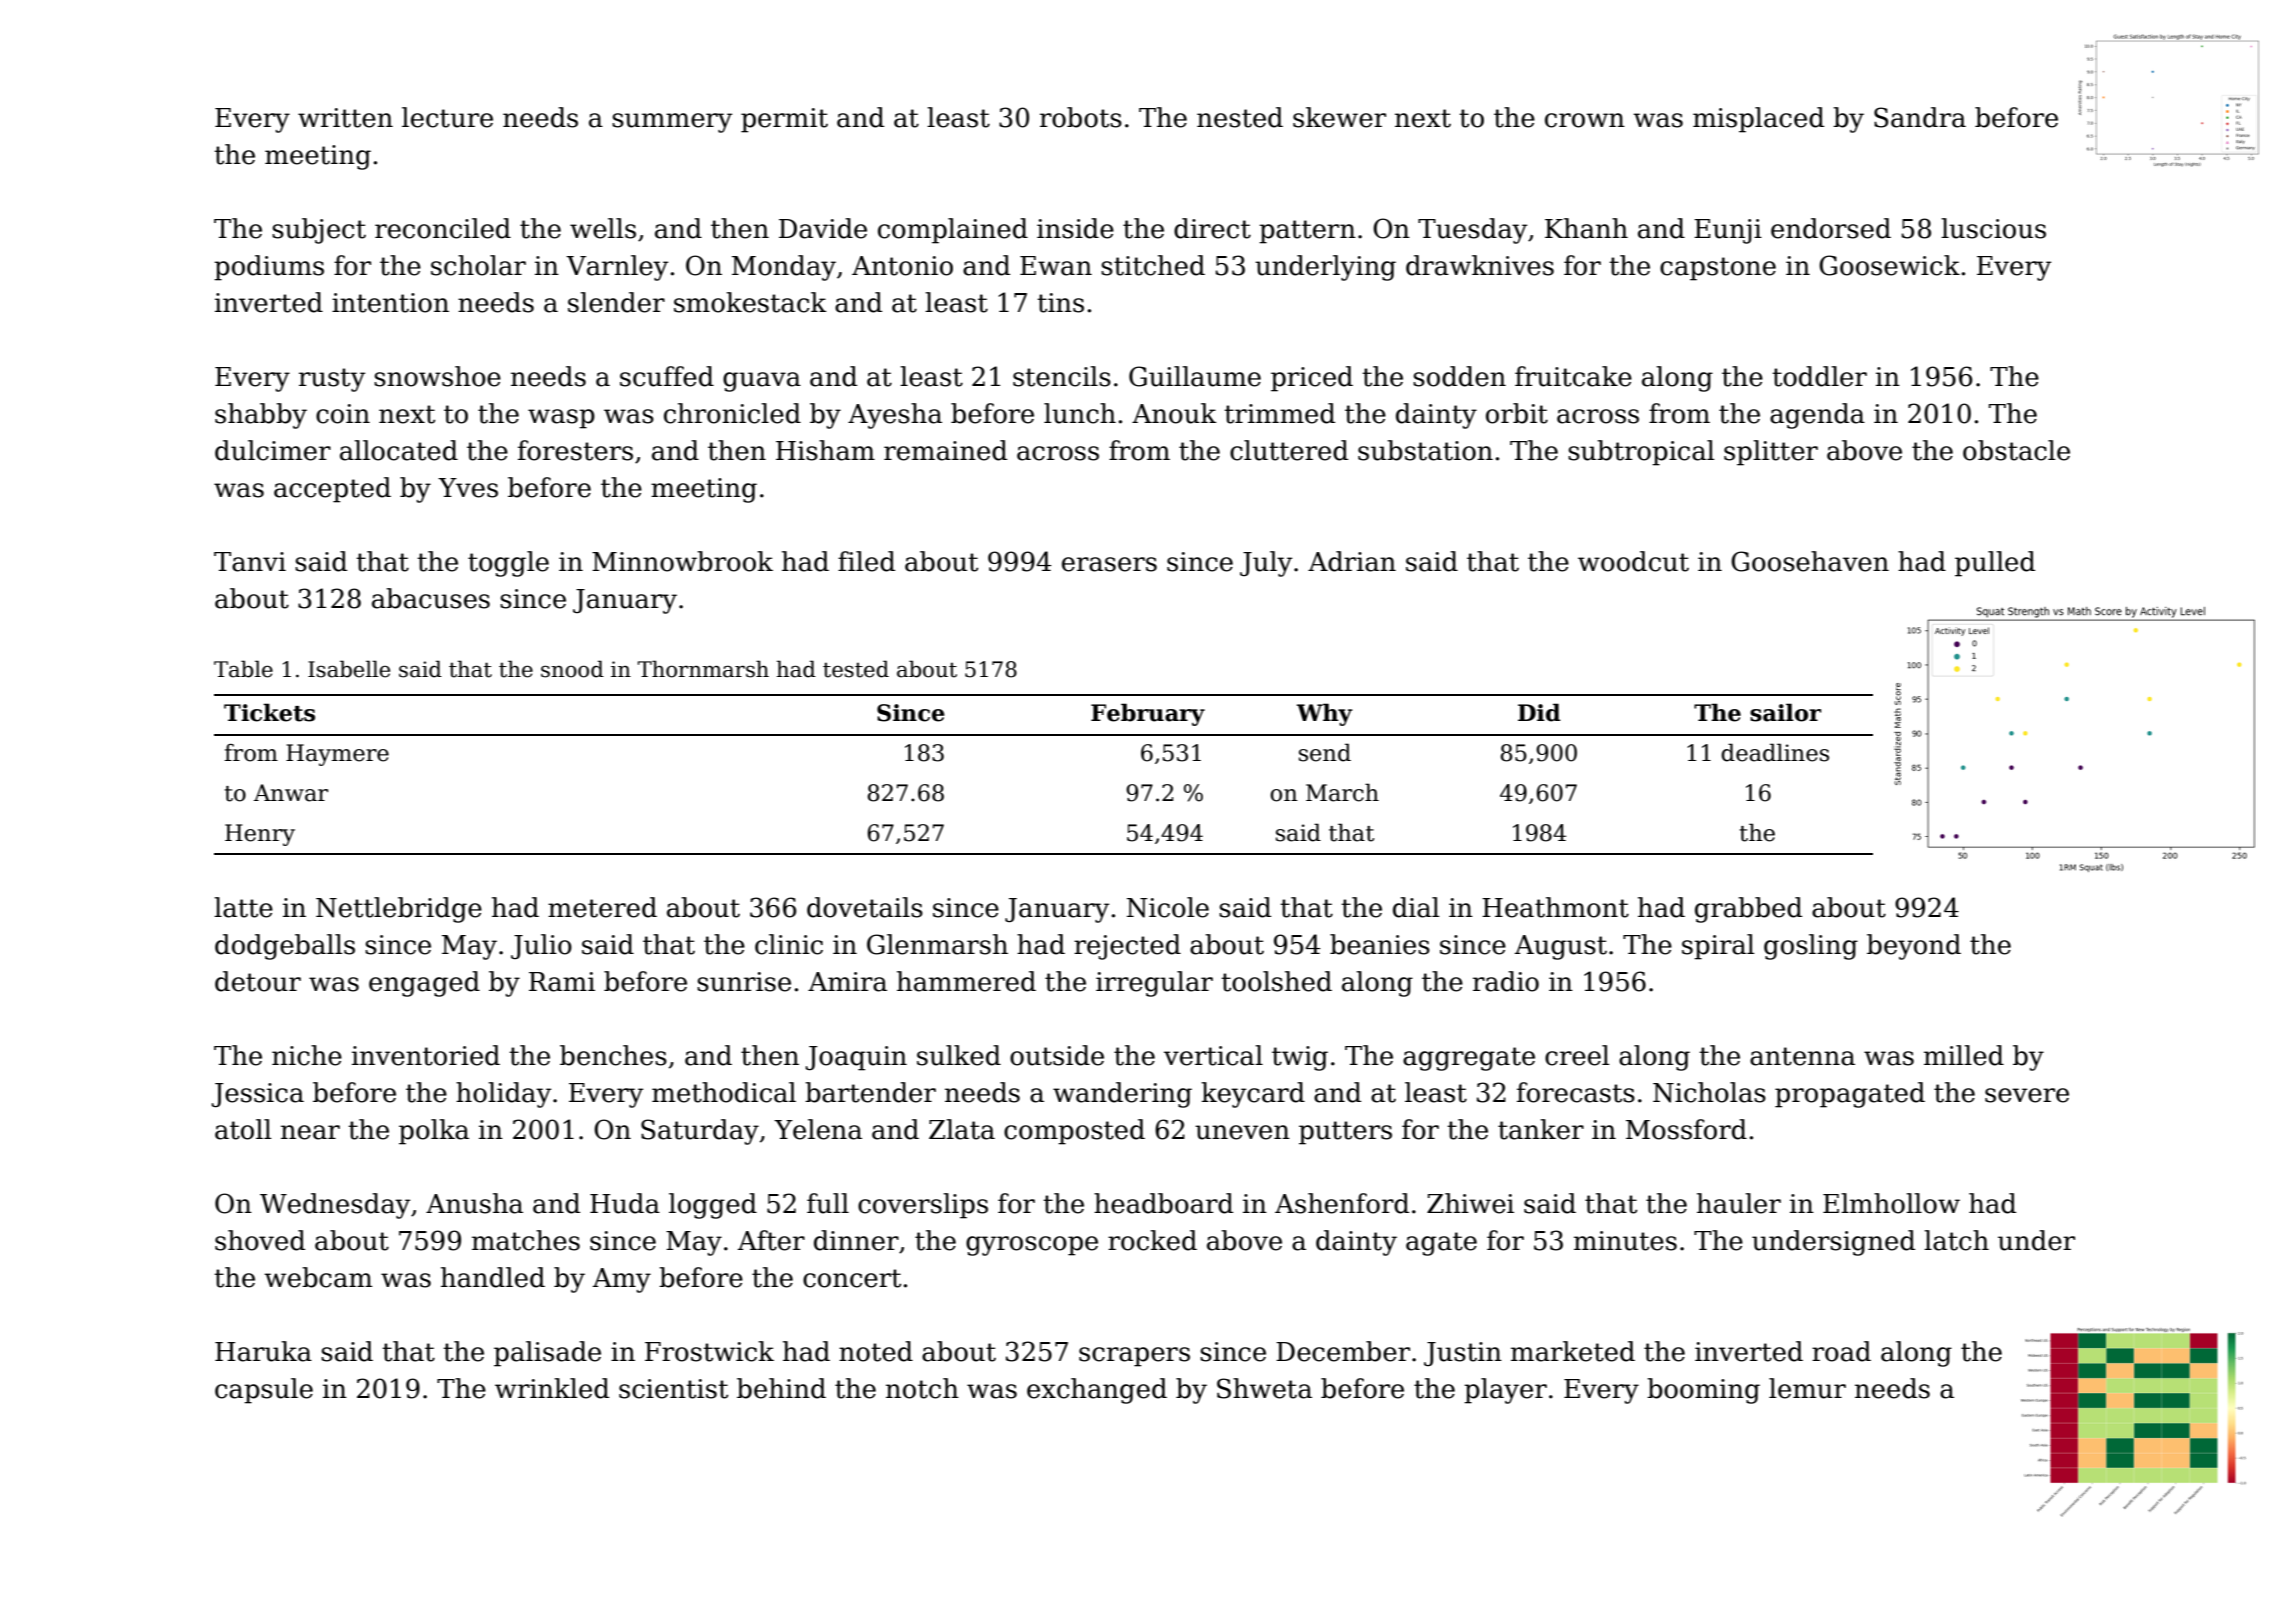  What do you see at coordinates (243, 1129) in the screenshot?
I see `atoll` at bounding box center [243, 1129].
